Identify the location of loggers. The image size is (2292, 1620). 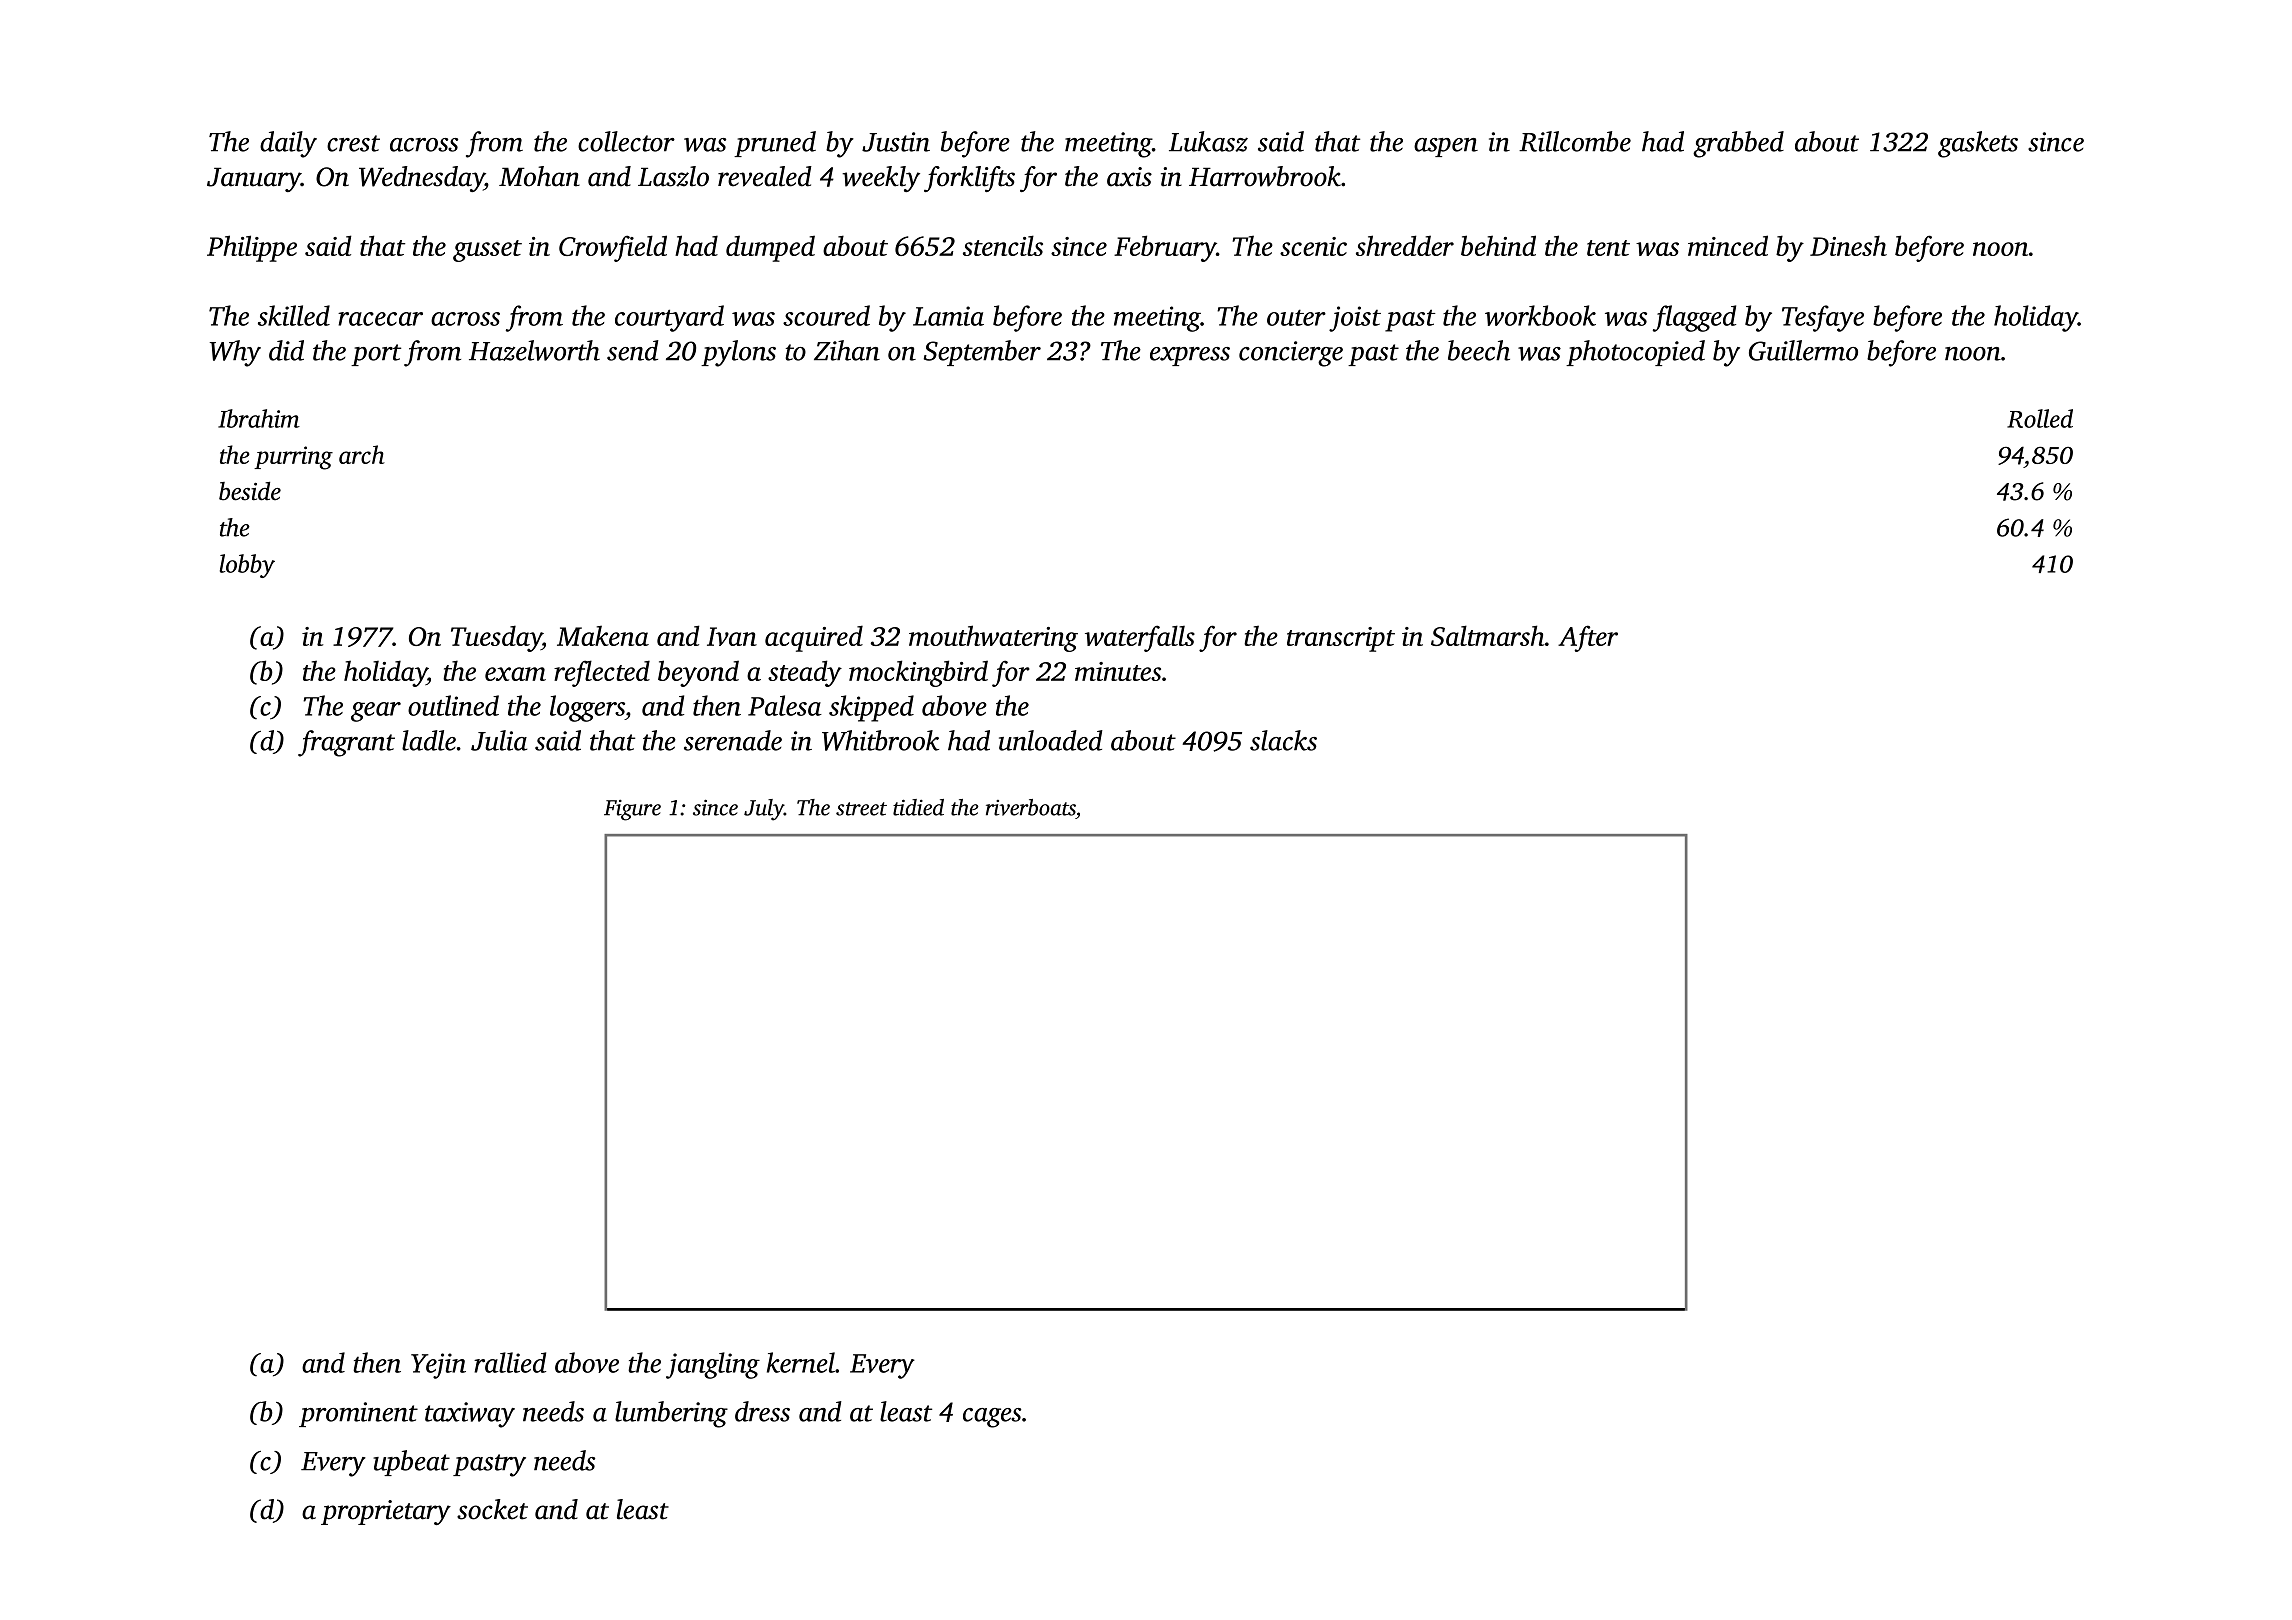
(587, 708).
